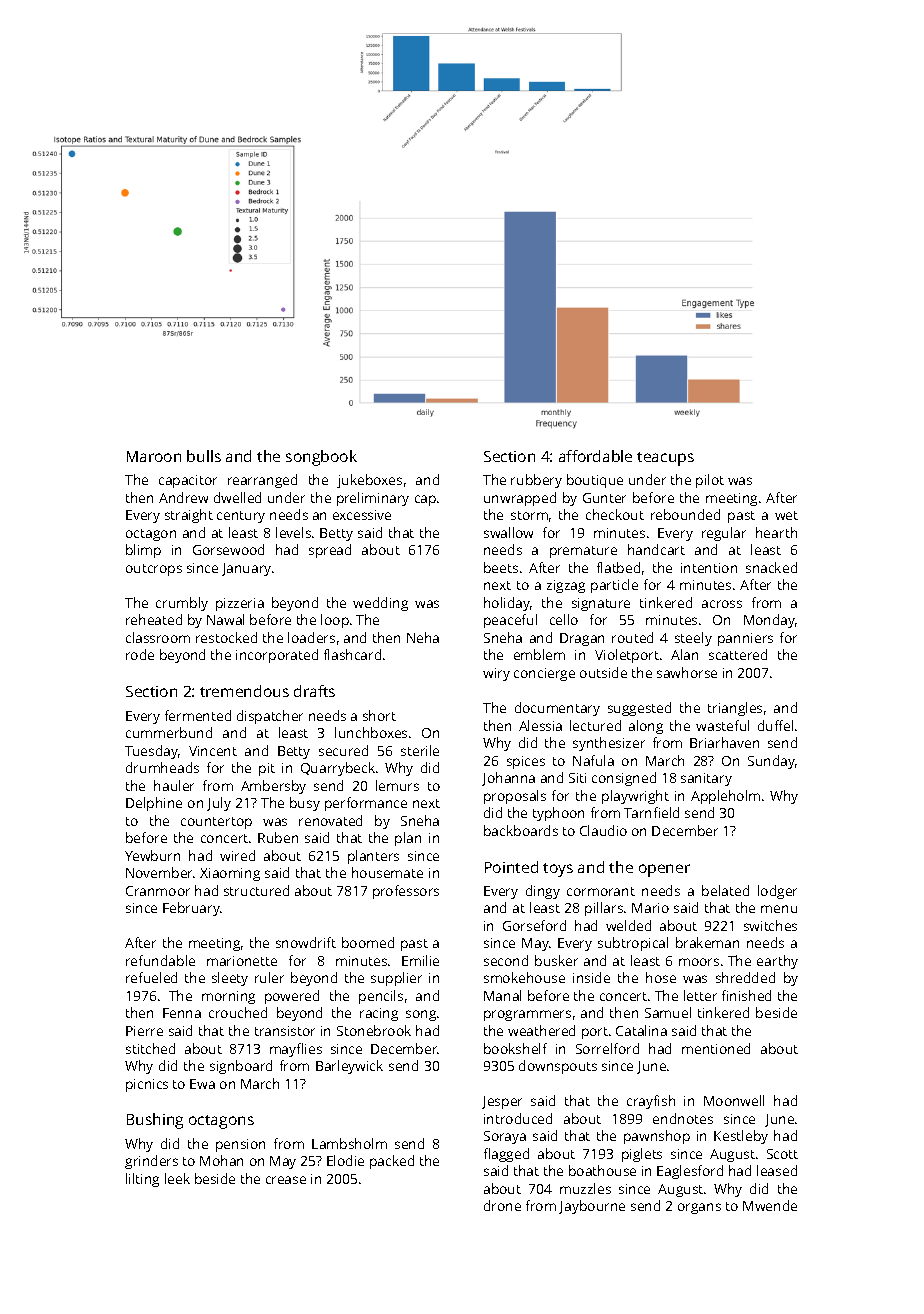 Image resolution: width=924 pixels, height=1314 pixels. Describe the element at coordinates (330, 551) in the page. I see `spread` at that location.
